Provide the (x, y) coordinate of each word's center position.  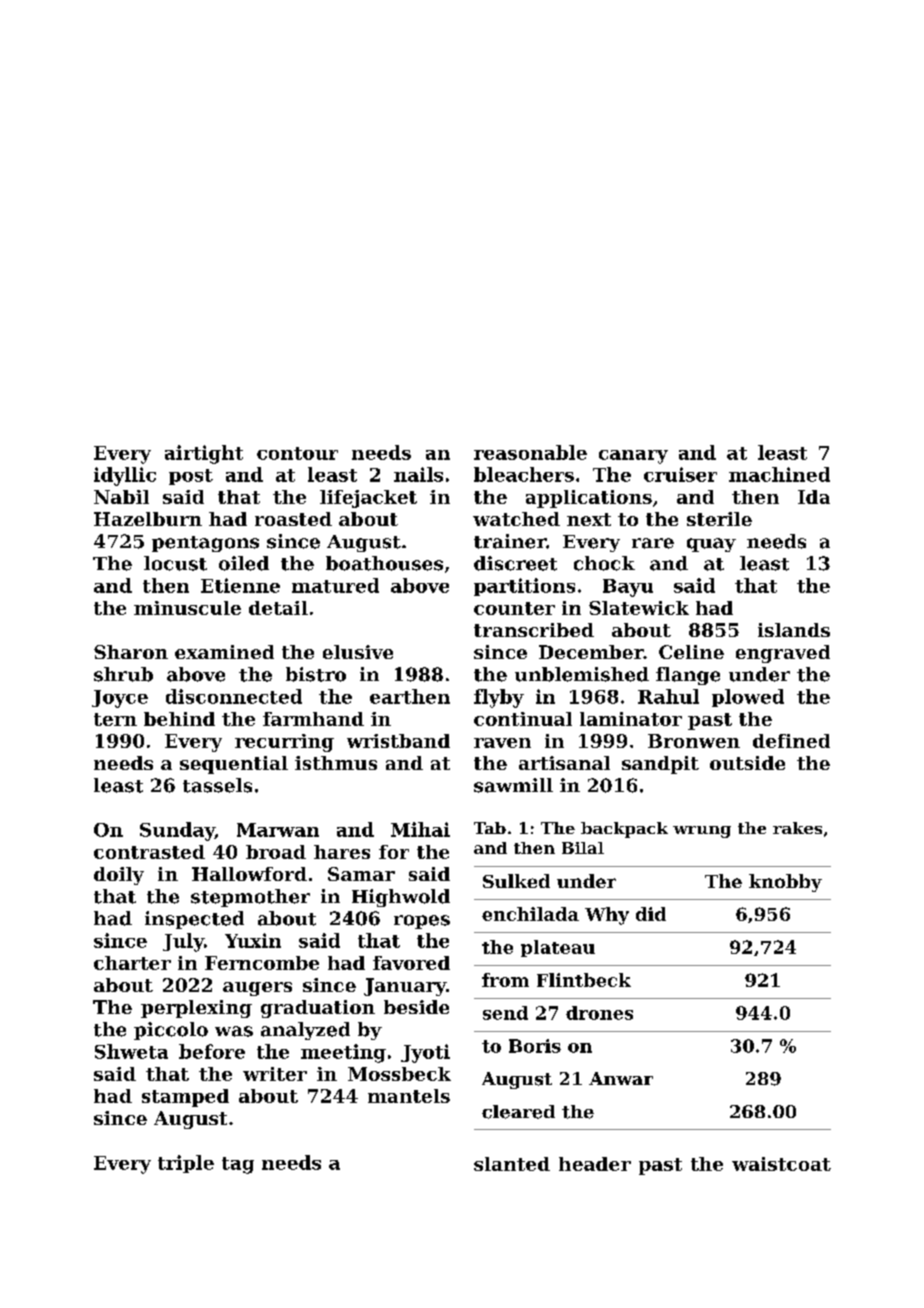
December (591, 652)
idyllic (125, 476)
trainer (510, 541)
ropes (422, 922)
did (651, 914)
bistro (316, 674)
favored (411, 963)
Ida (814, 497)
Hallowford (249, 874)
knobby (785, 883)
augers (257, 989)
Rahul (668, 696)
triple (186, 1164)
